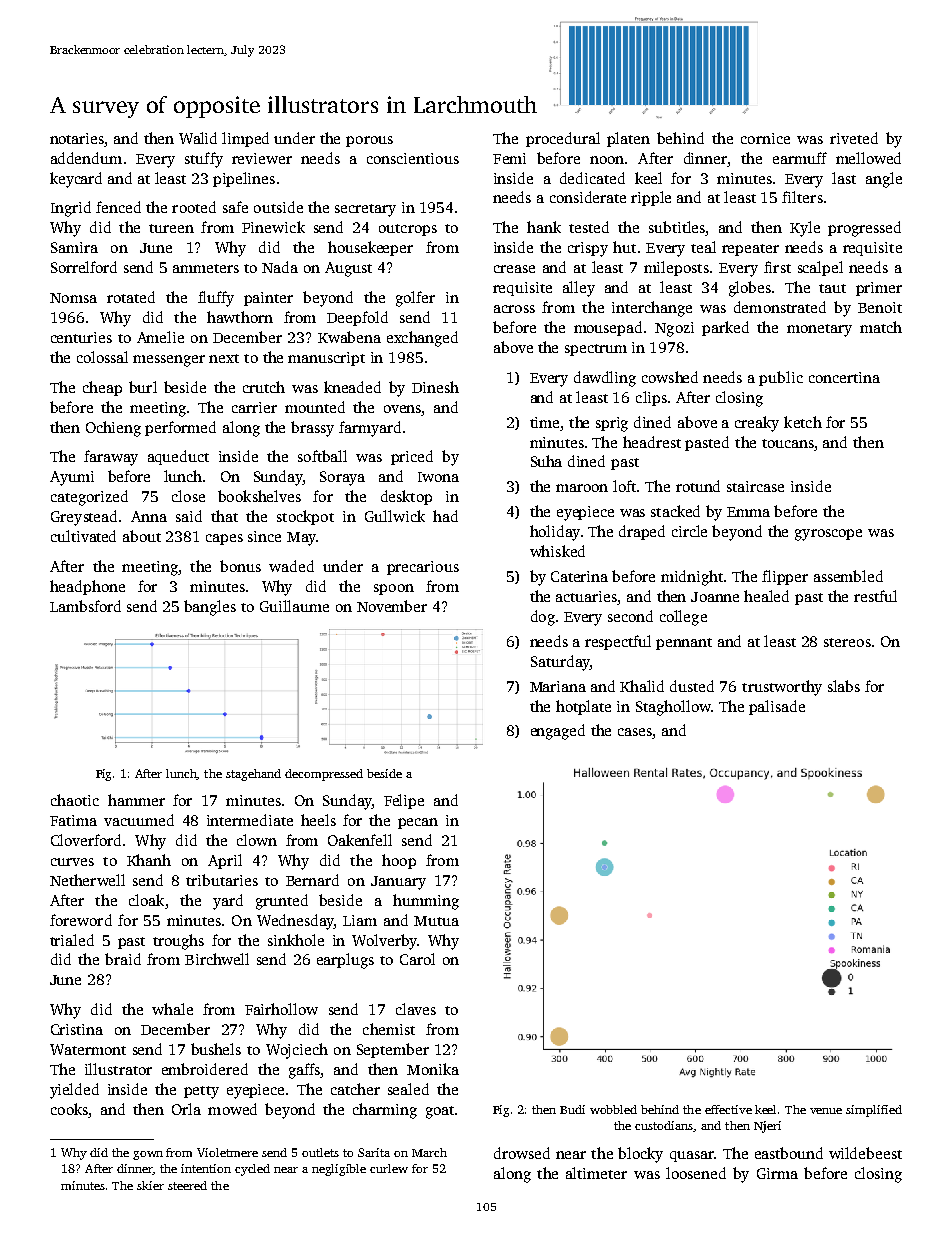 The width and height of the screenshot is (952, 1233). Describe the element at coordinates (389, 1168) in the screenshot. I see `curlew` at that location.
